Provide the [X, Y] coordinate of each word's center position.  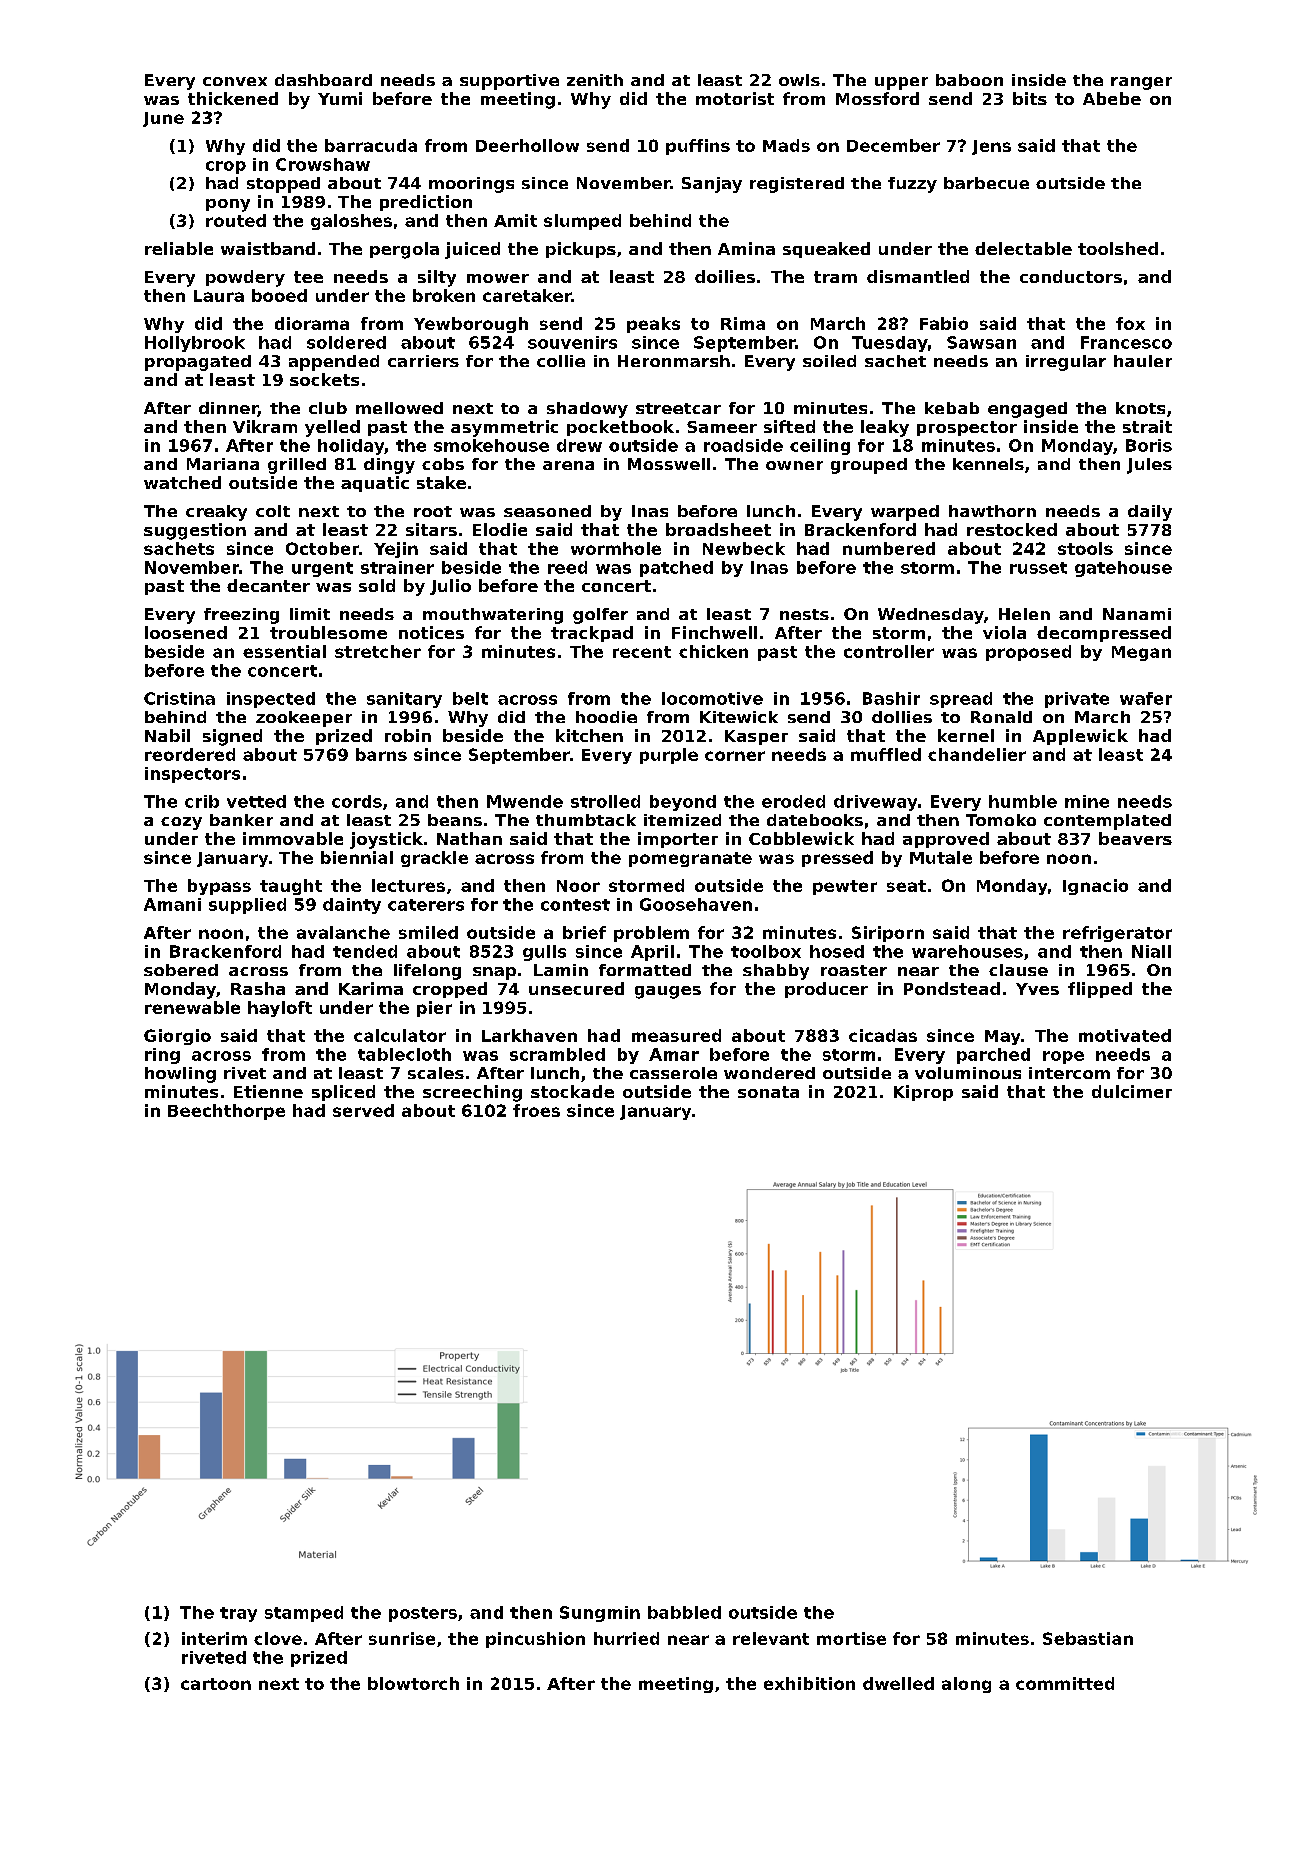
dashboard [323, 80]
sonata [768, 1092]
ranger [1141, 83]
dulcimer [1132, 1091]
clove [278, 1638]
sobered [181, 970]
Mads [786, 145]
